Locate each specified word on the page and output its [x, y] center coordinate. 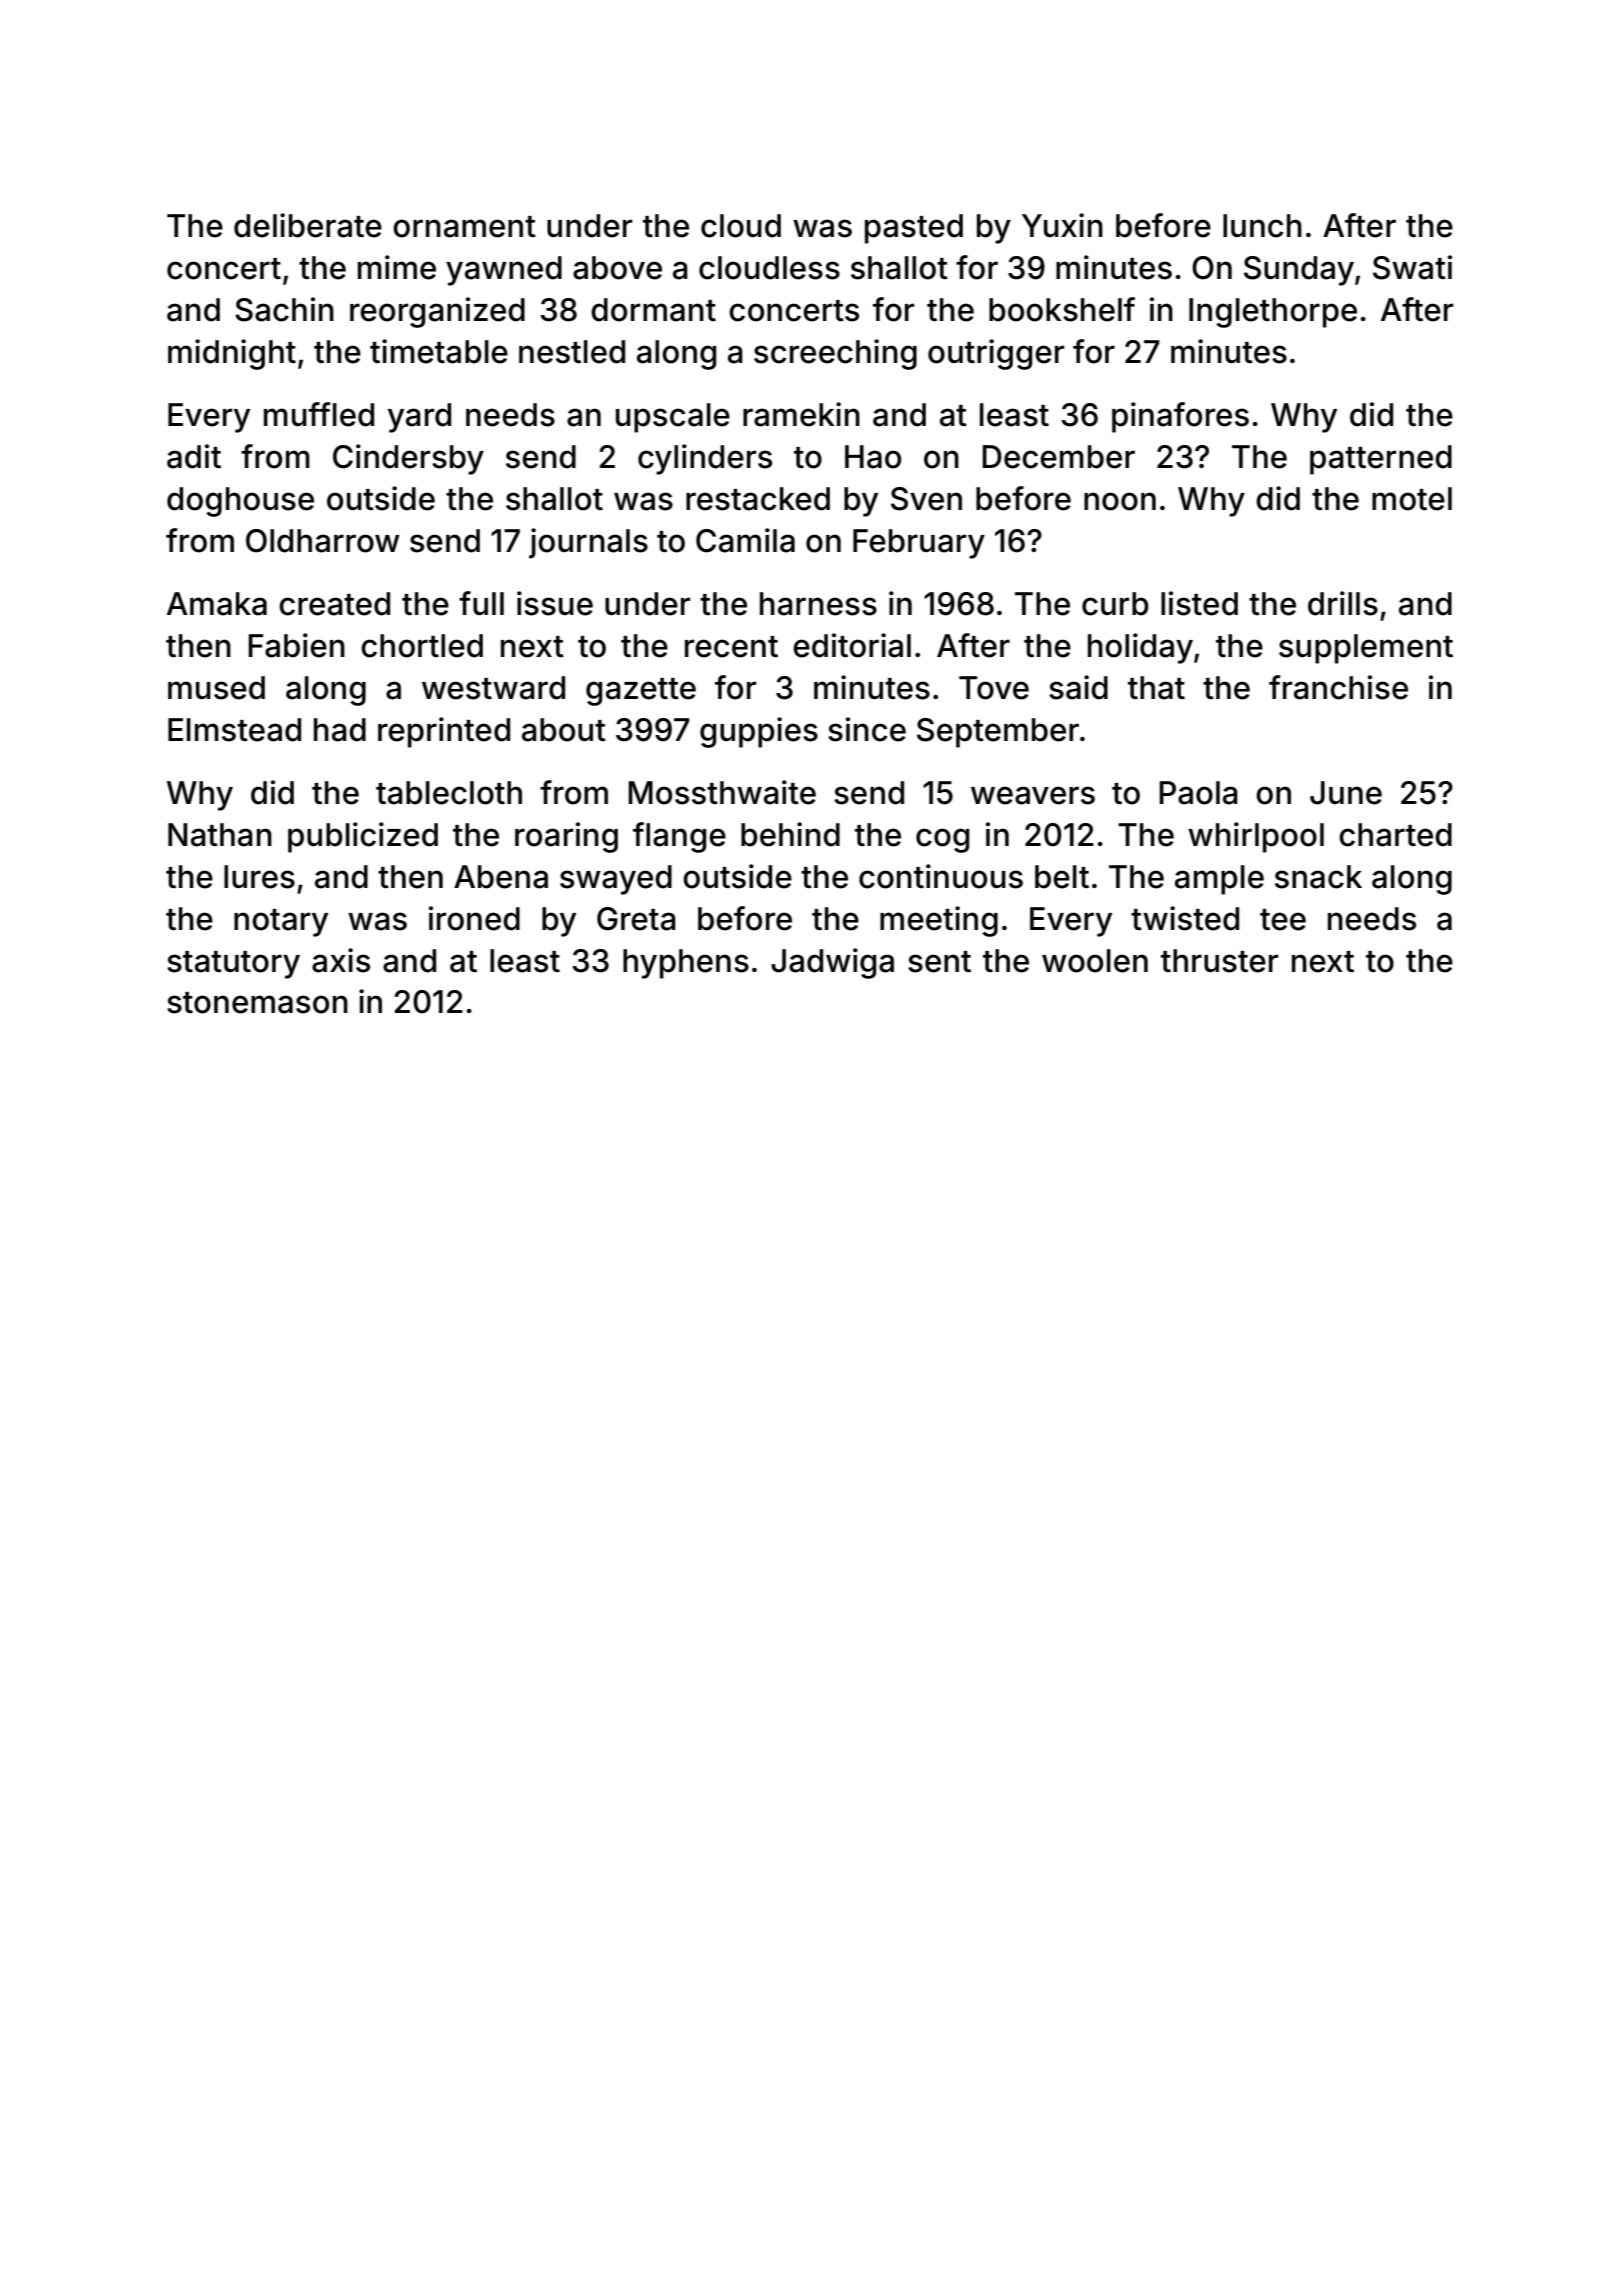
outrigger [996, 354]
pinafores [1180, 417]
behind [790, 834]
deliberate [308, 225]
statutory [233, 965]
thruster [1219, 961]
